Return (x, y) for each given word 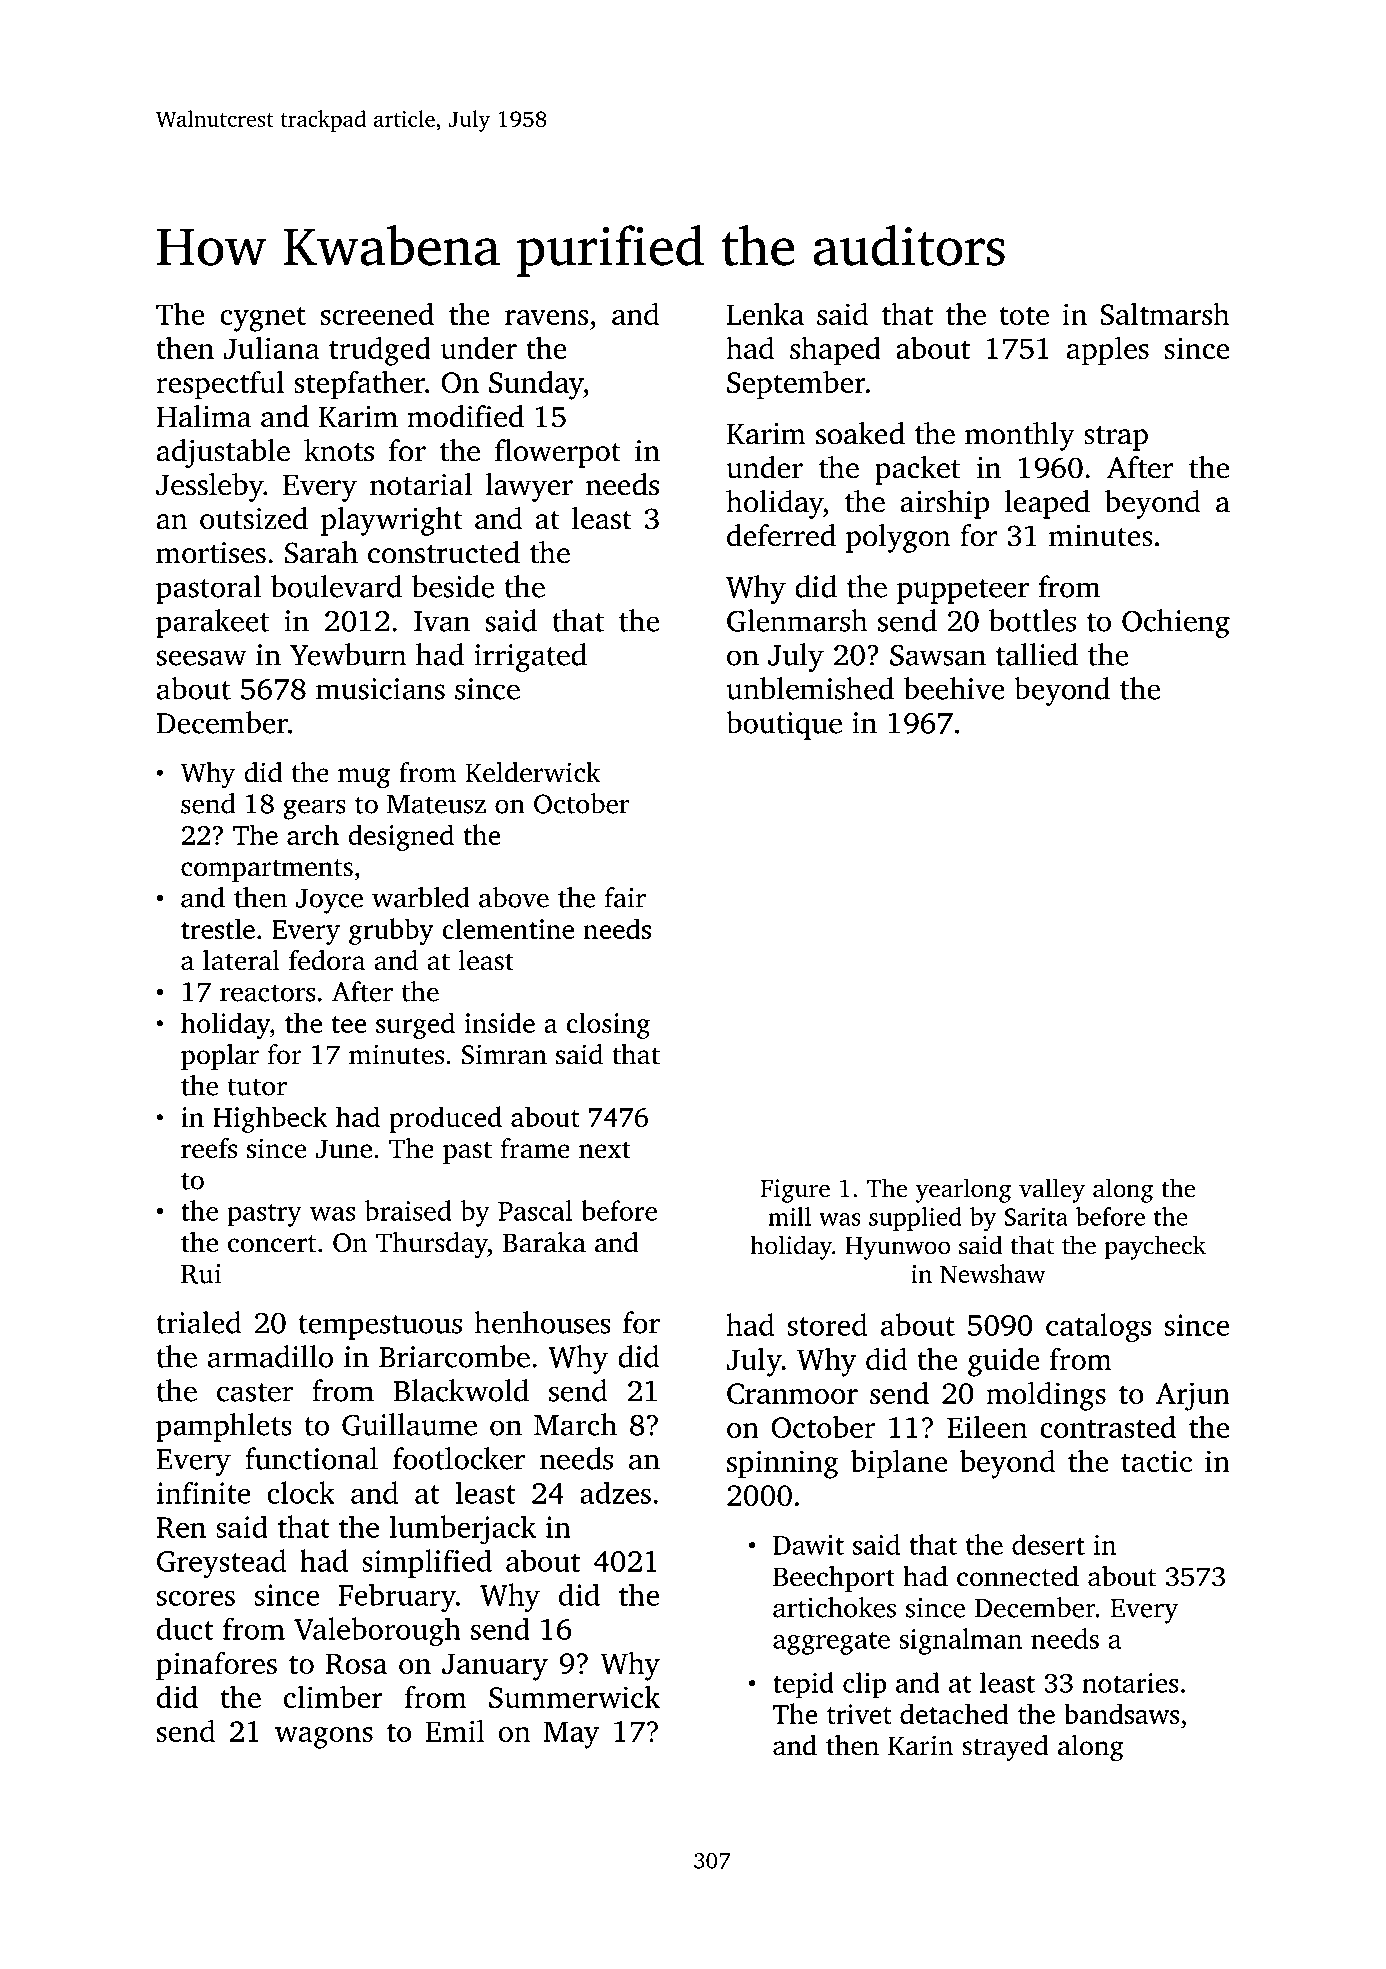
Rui (201, 1274)
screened (377, 313)
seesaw (202, 658)
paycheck (1155, 1247)
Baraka (544, 1242)
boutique (784, 725)
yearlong (963, 1190)
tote (1024, 315)
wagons (324, 1738)
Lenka (765, 314)
